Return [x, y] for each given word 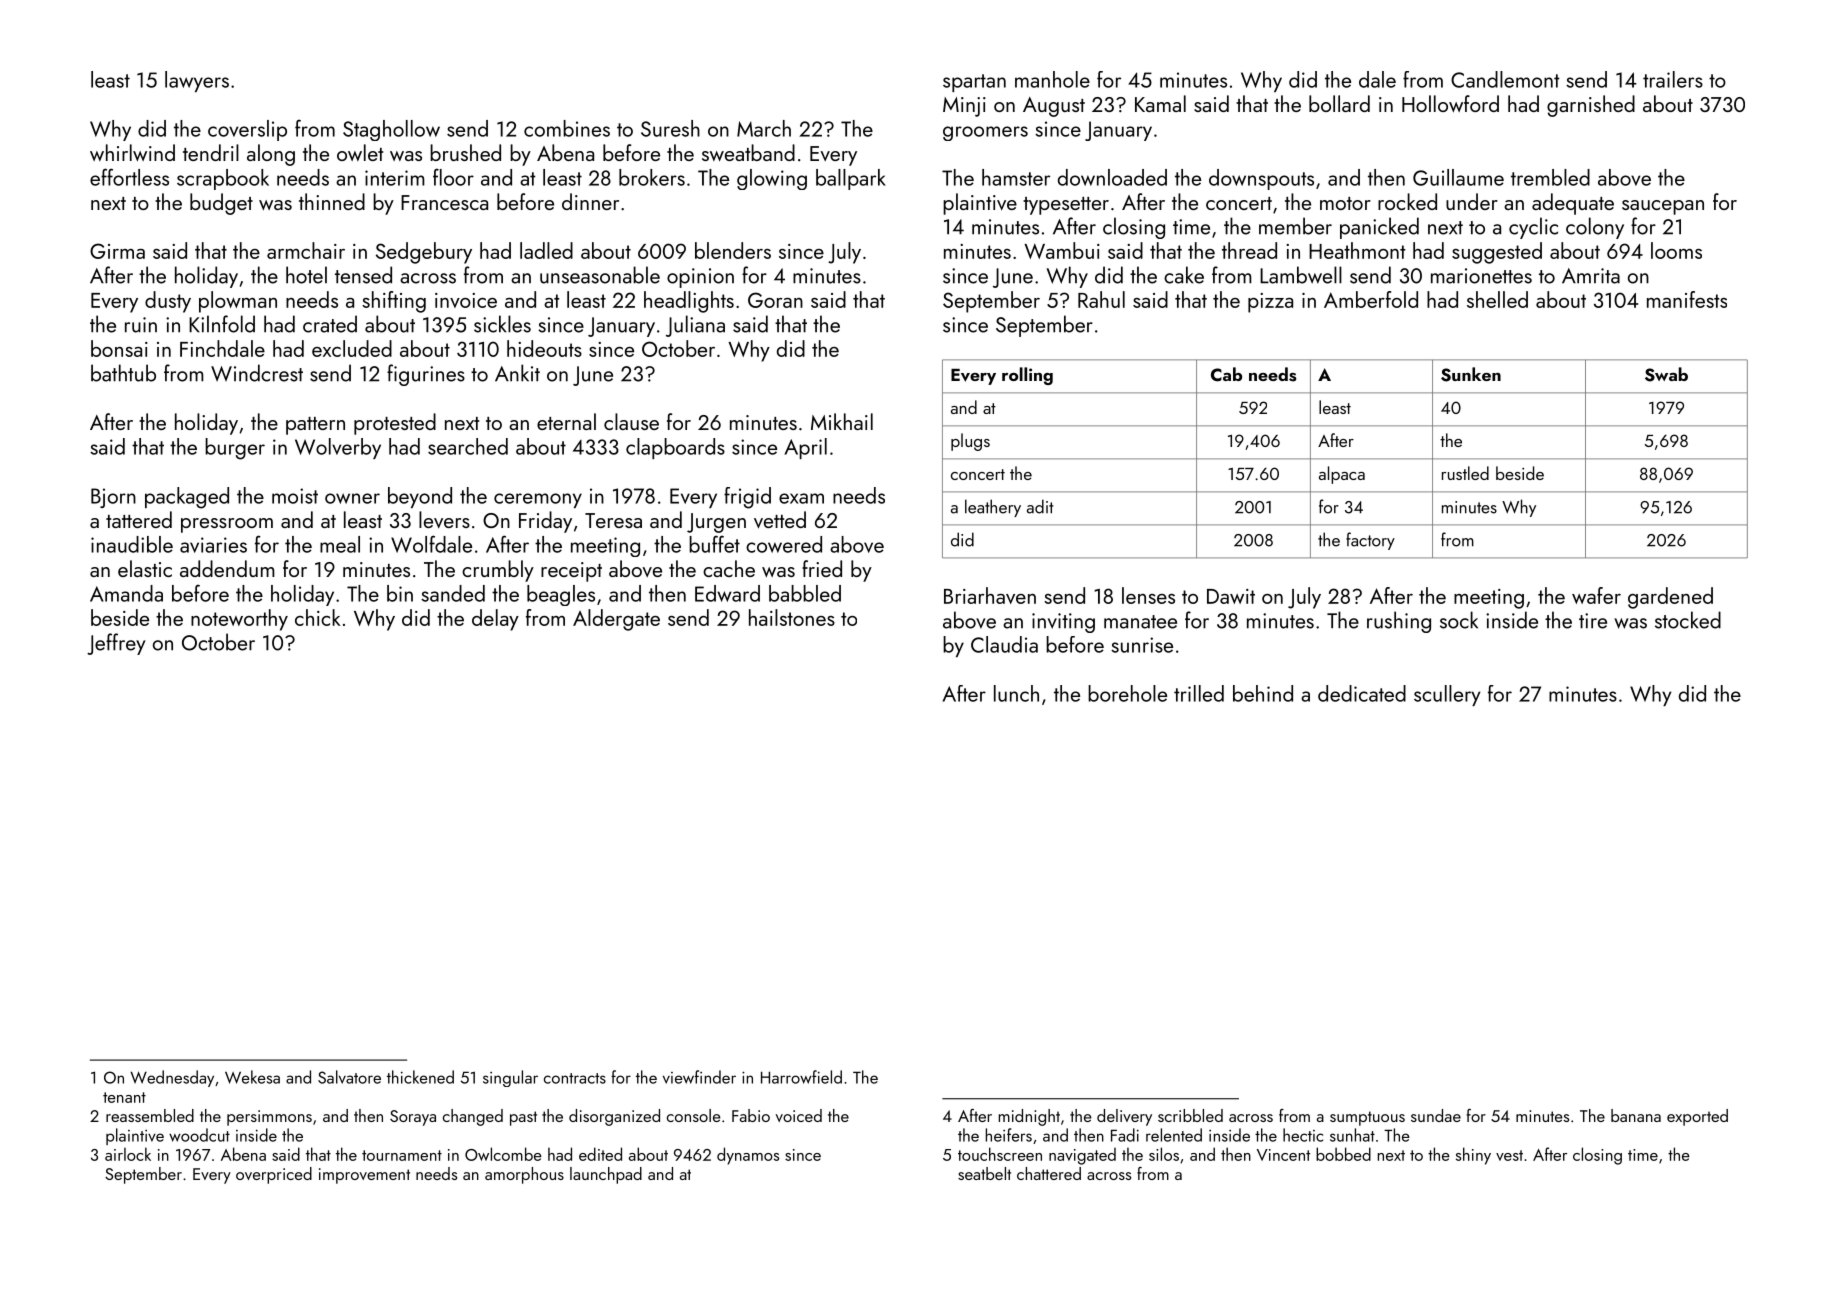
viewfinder [699, 1077]
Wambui [1062, 250]
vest [1509, 1155]
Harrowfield [801, 1077]
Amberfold [1371, 299]
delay [495, 620]
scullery [1447, 695]
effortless [129, 177]
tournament [402, 1155]
